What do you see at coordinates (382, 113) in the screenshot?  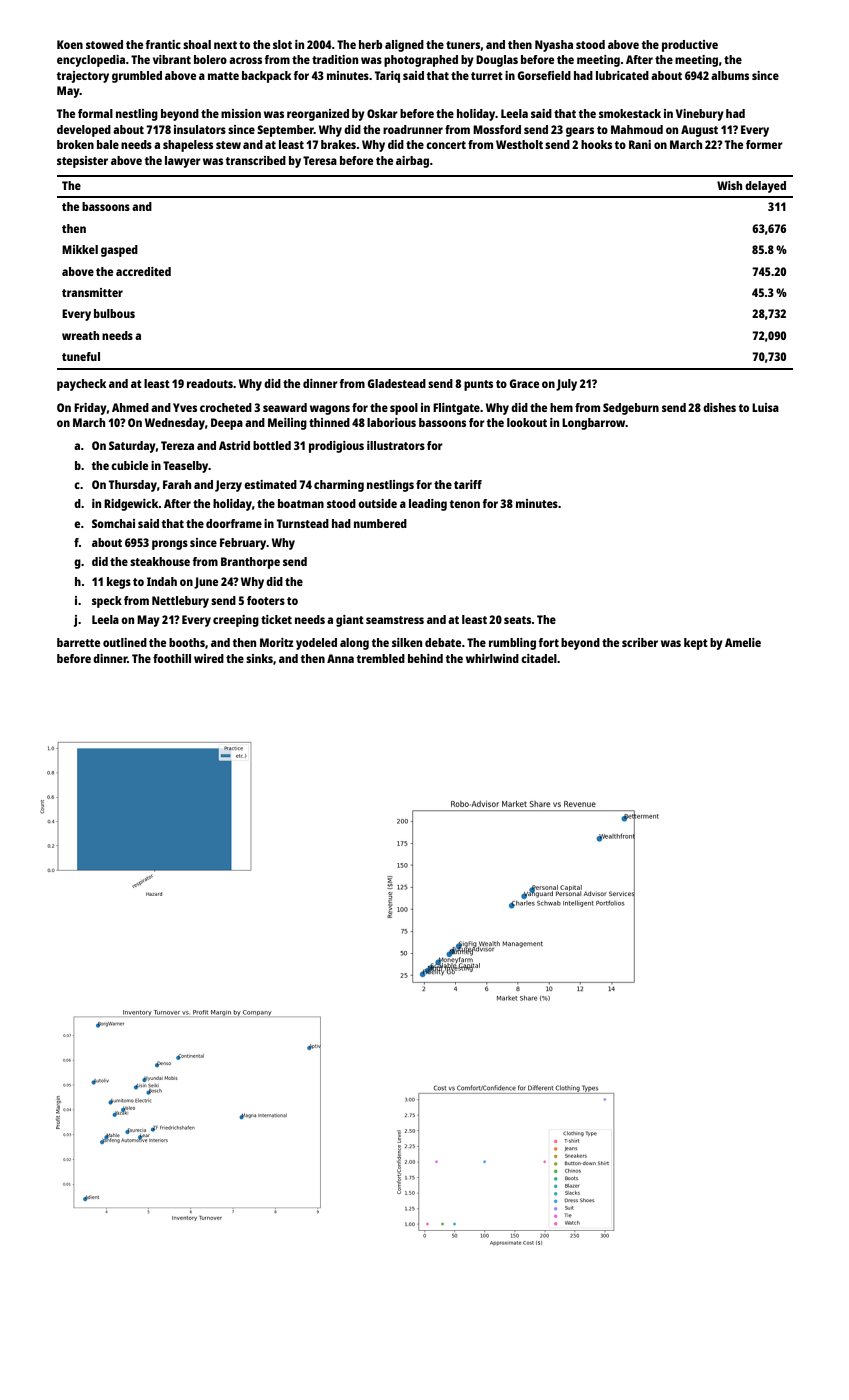 I see `Oskar` at bounding box center [382, 113].
